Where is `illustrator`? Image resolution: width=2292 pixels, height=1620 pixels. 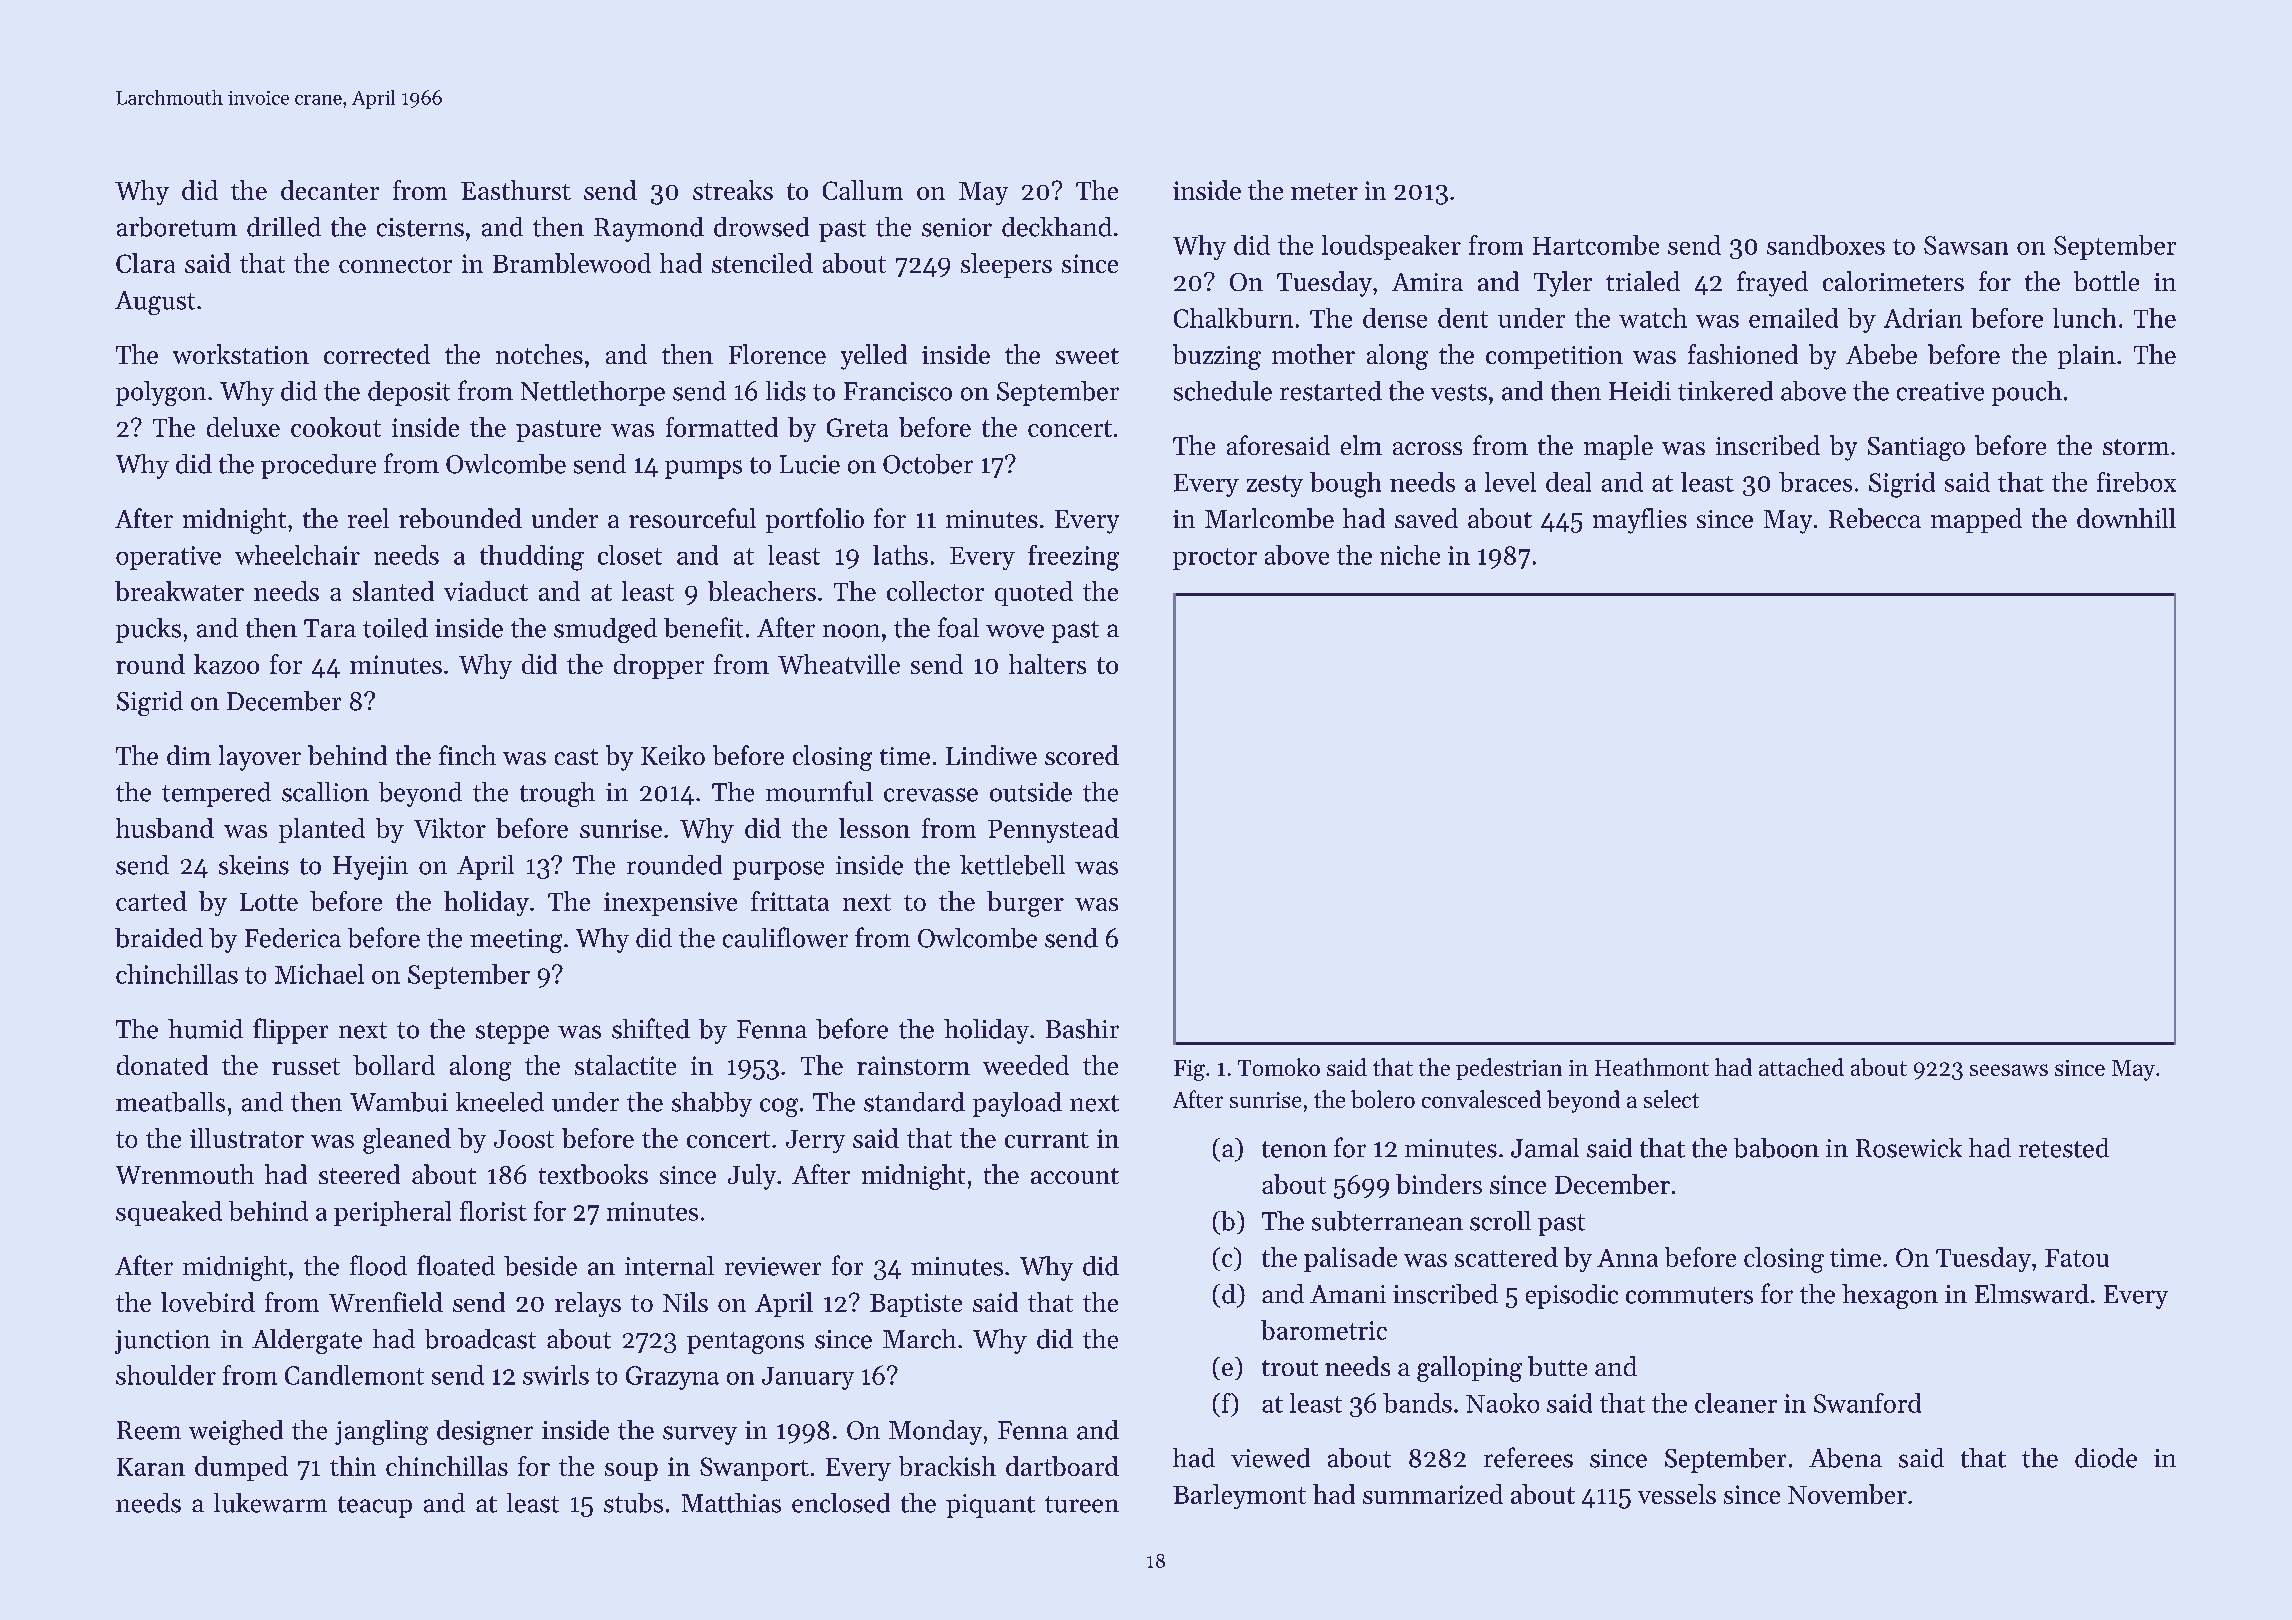 illustrator is located at coordinates (247, 1138).
